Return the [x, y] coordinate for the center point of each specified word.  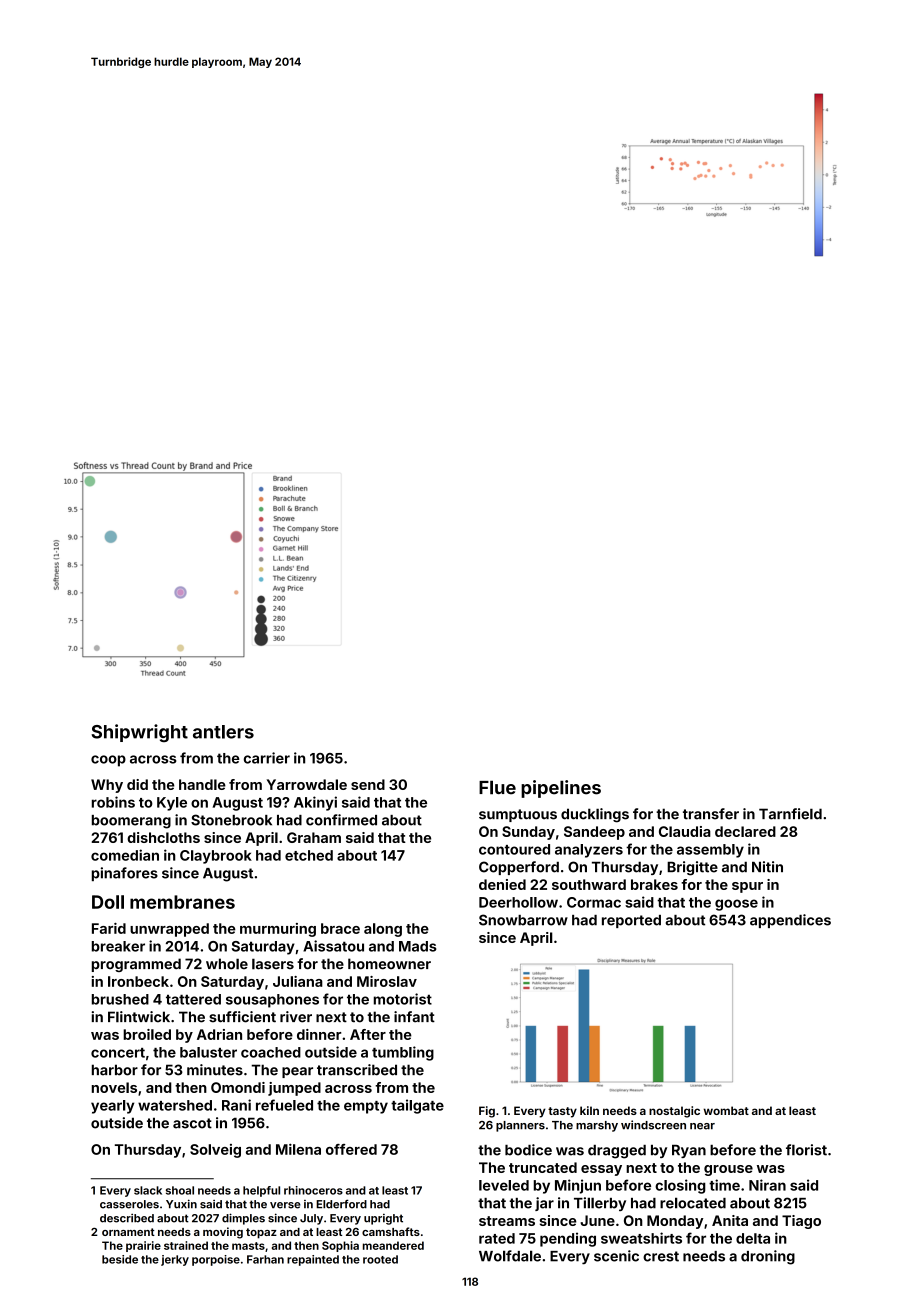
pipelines [561, 789]
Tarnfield [790, 814]
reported [631, 921]
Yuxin [181, 1204]
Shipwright [139, 733]
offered [351, 1149]
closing [680, 1186]
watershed [175, 1105]
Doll [108, 902]
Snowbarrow [523, 920]
